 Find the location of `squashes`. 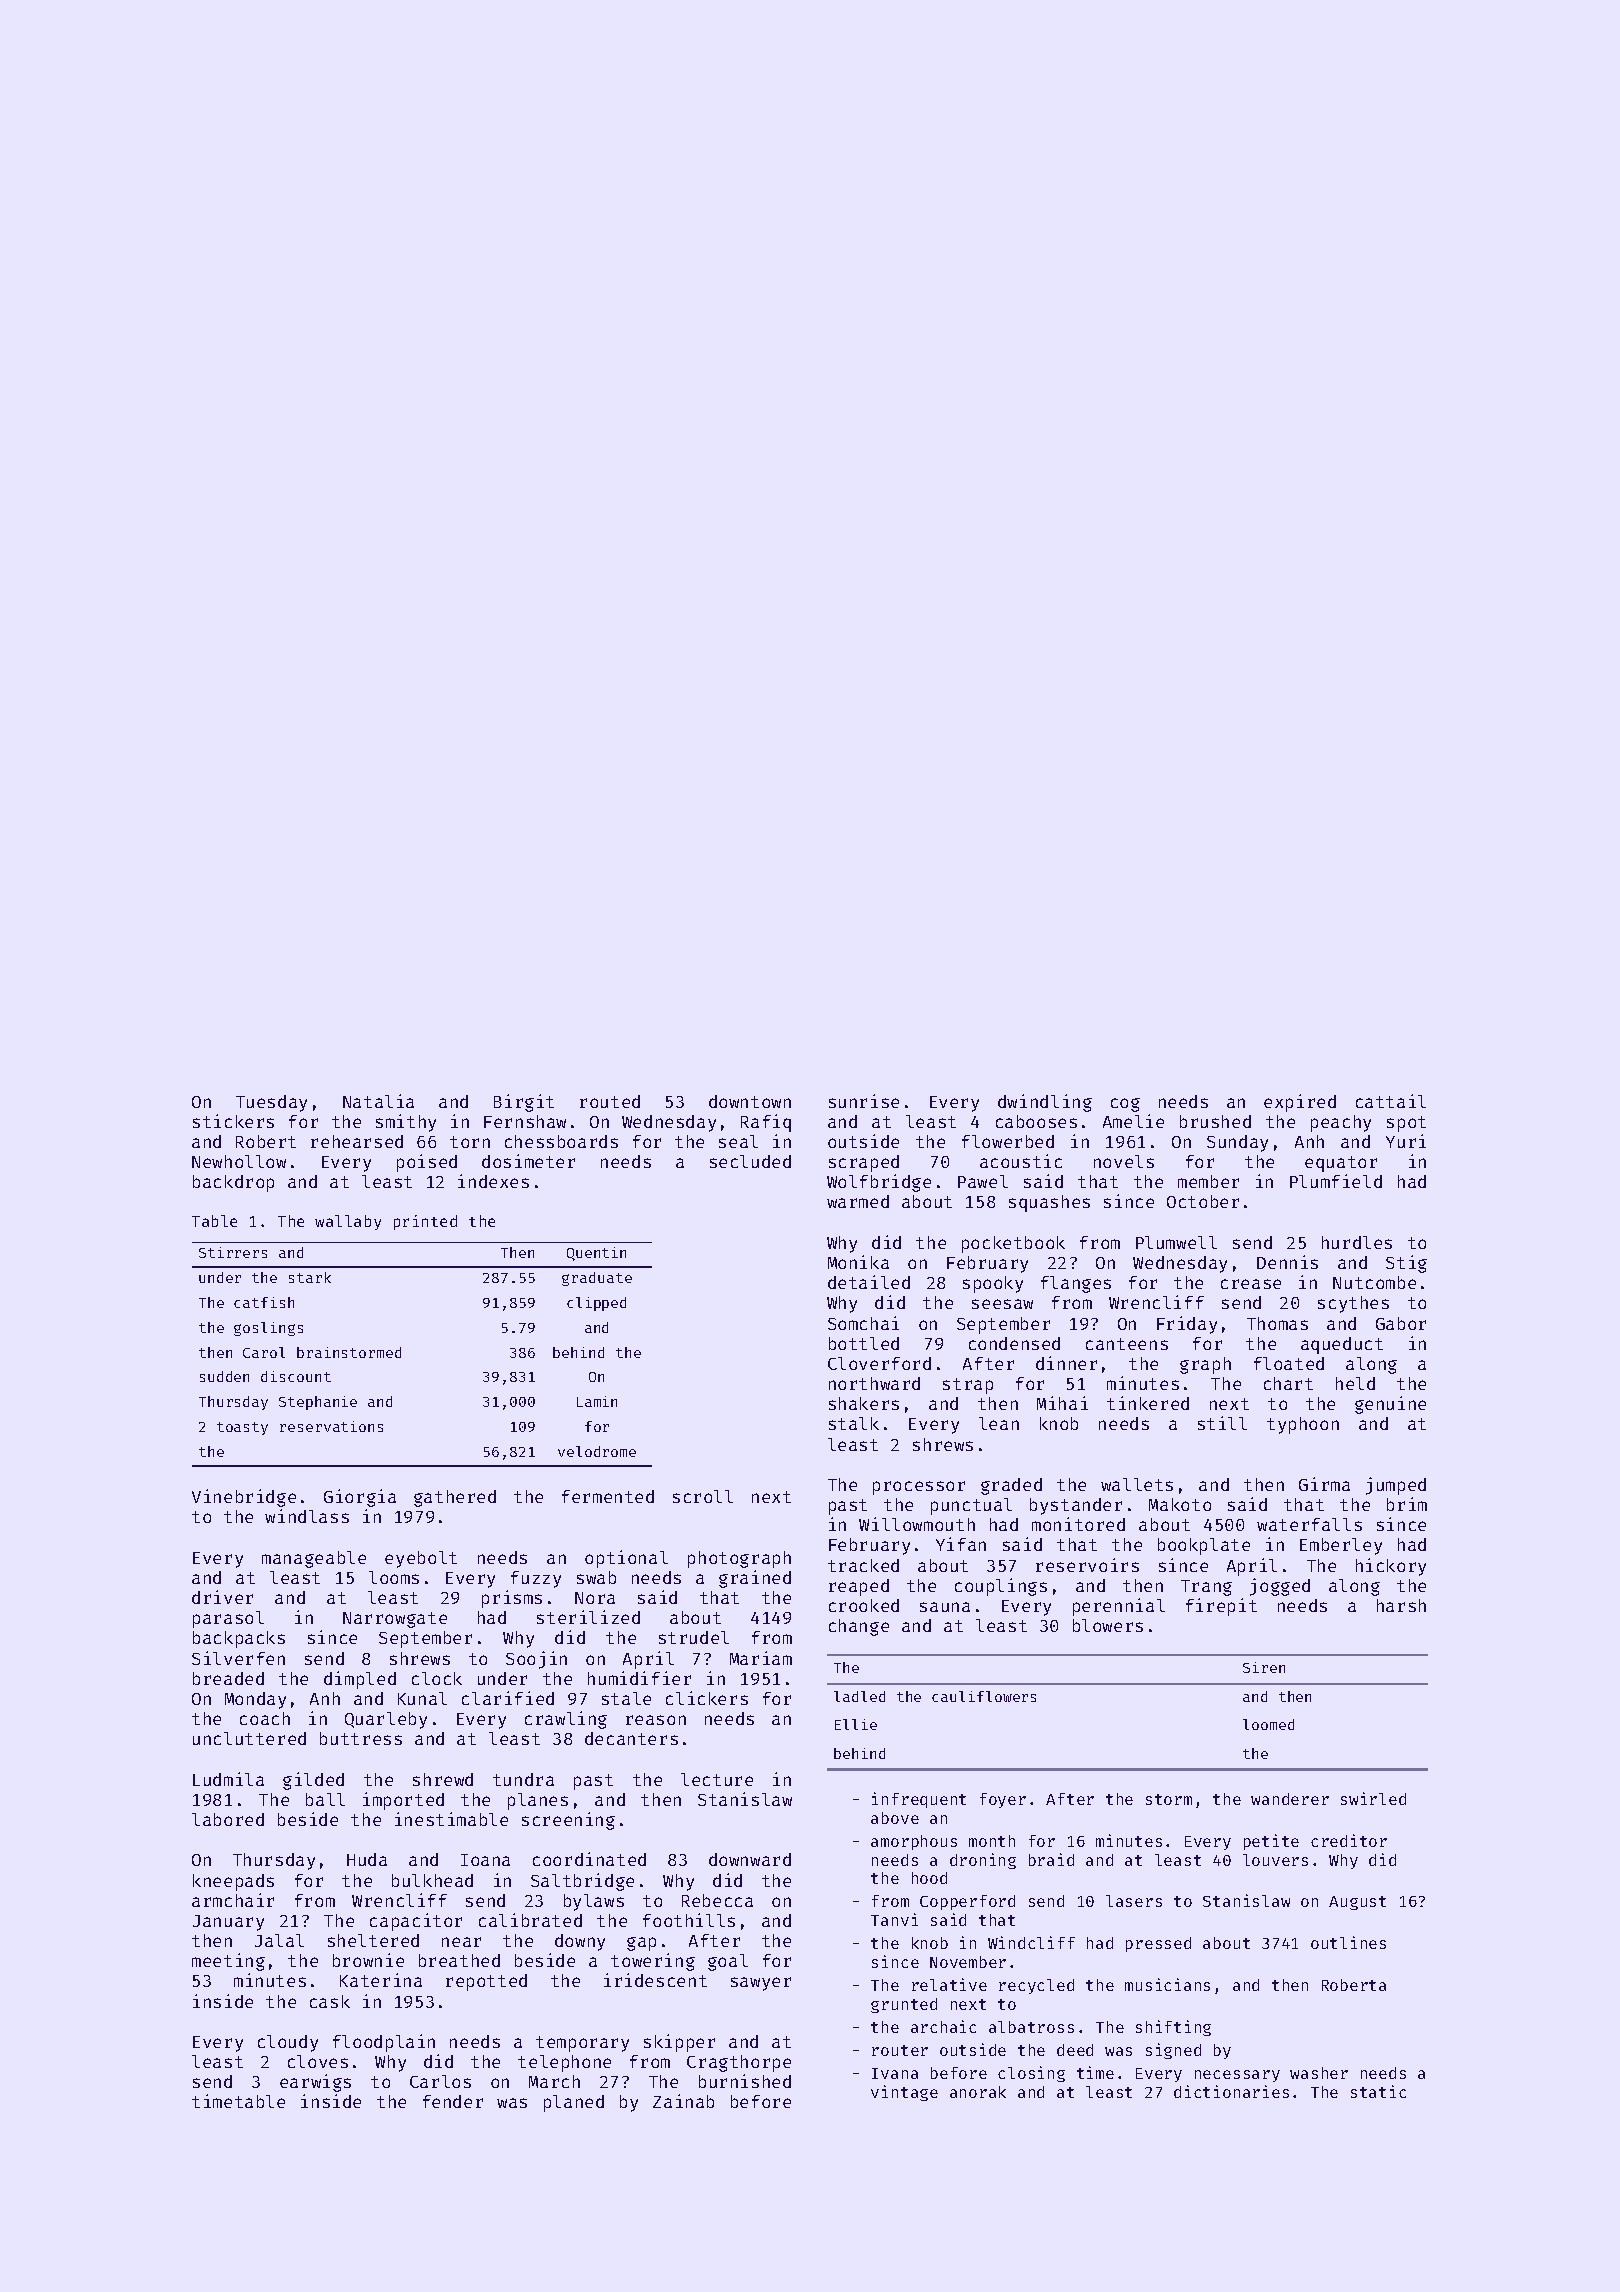

squashes is located at coordinates (1049, 1203).
